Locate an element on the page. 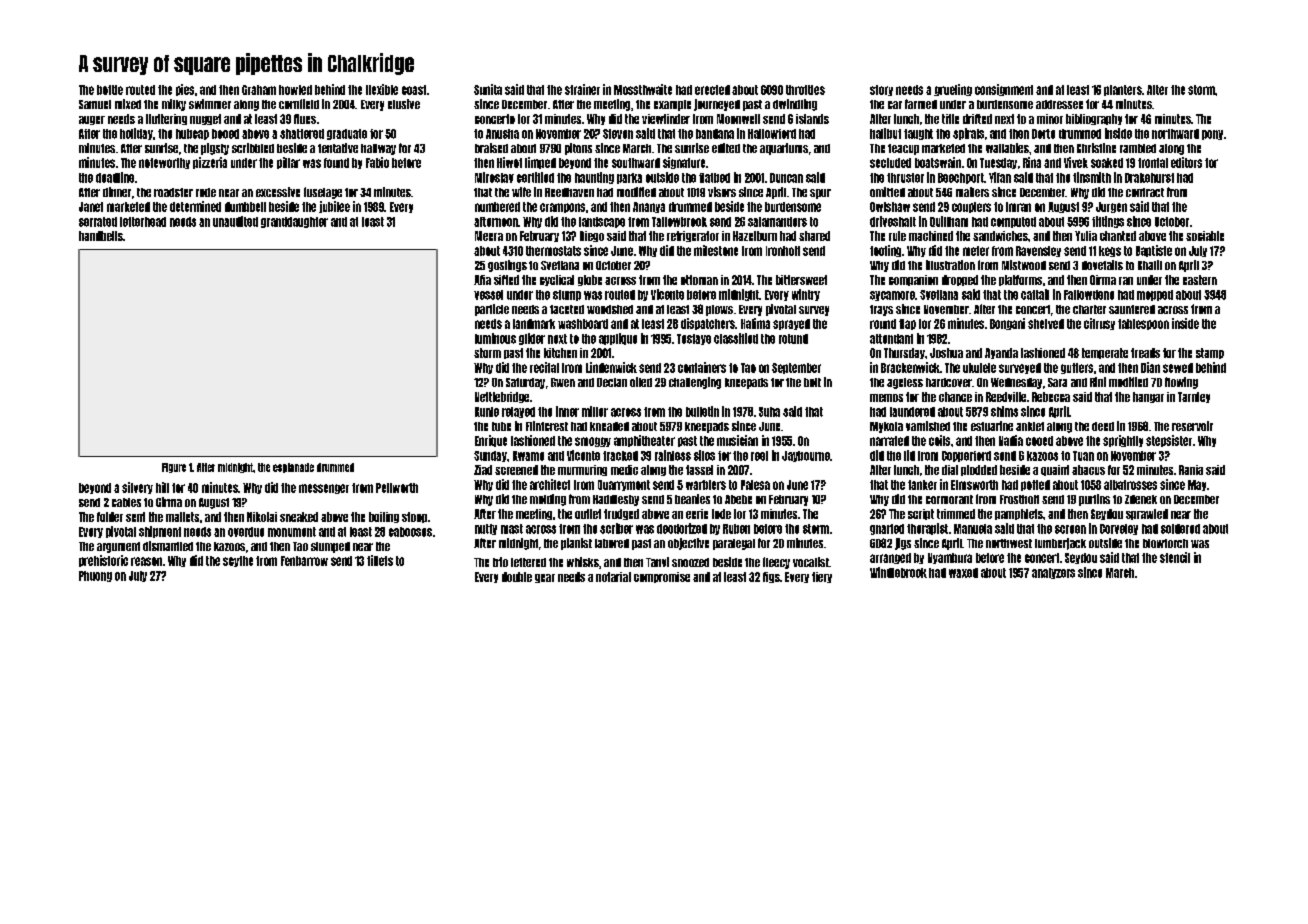  beanies is located at coordinates (692, 499).
